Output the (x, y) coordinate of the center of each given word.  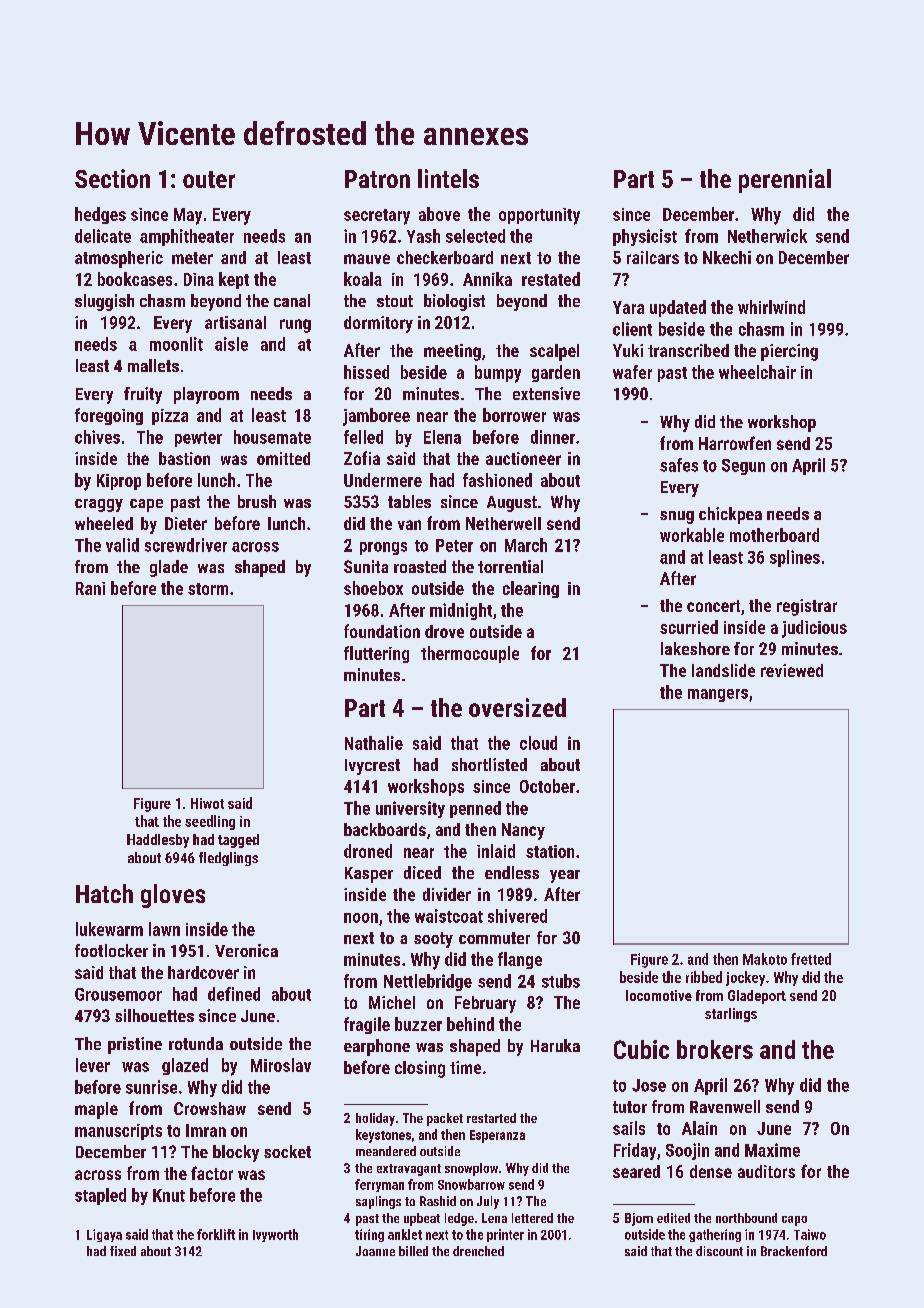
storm (208, 589)
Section (112, 178)
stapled (100, 1196)
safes (679, 465)
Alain (699, 1128)
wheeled (104, 523)
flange (520, 960)
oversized (517, 707)
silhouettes (154, 1015)
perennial (785, 181)
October (547, 786)
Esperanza (497, 1136)
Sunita (366, 566)
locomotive (659, 995)
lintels (448, 178)
